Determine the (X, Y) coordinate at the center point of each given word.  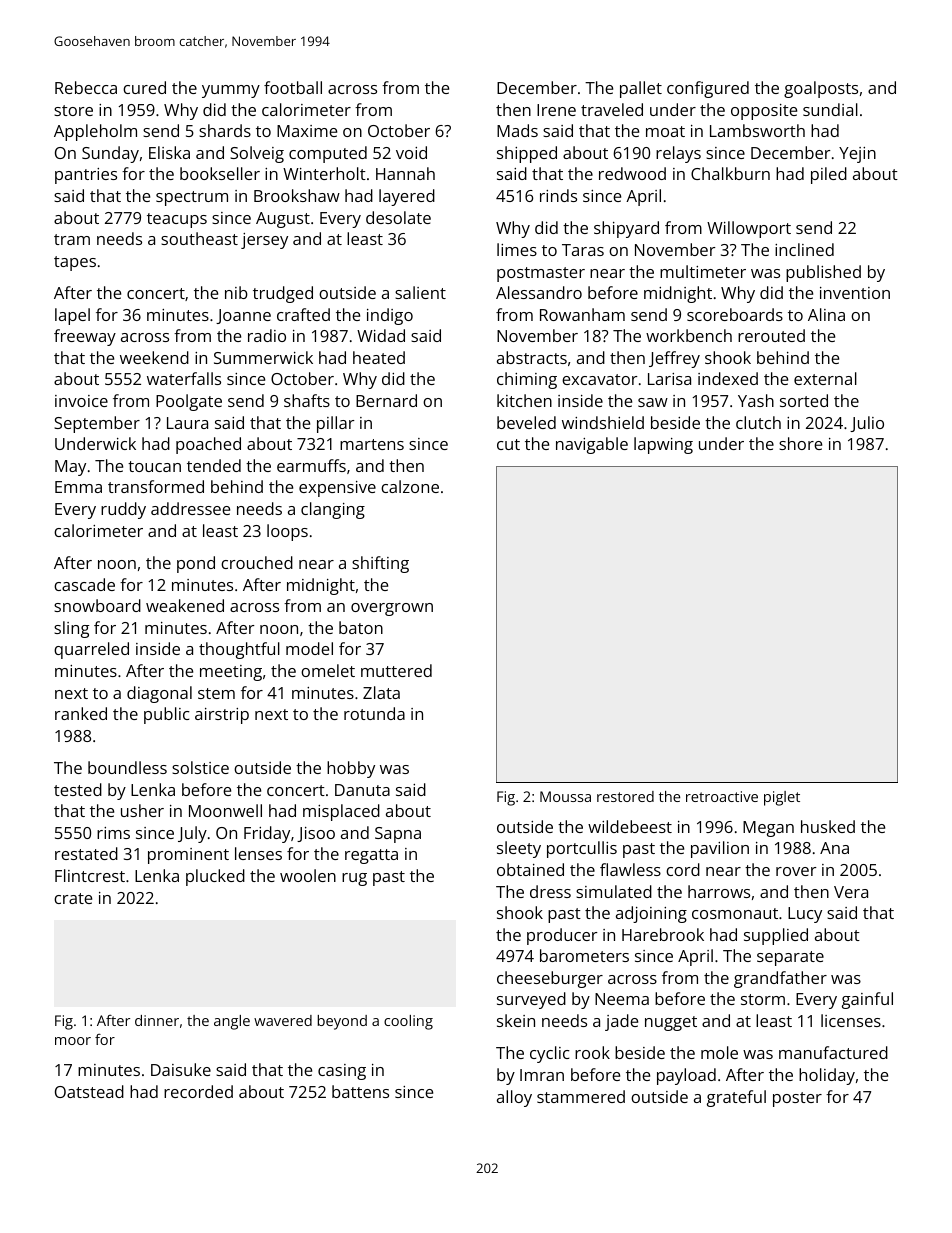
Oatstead (89, 1091)
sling (71, 629)
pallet (641, 89)
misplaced (341, 812)
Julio (867, 424)
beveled (526, 422)
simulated (614, 891)
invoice (81, 401)
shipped (527, 154)
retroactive (722, 796)
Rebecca (86, 87)
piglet (782, 798)
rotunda (374, 713)
